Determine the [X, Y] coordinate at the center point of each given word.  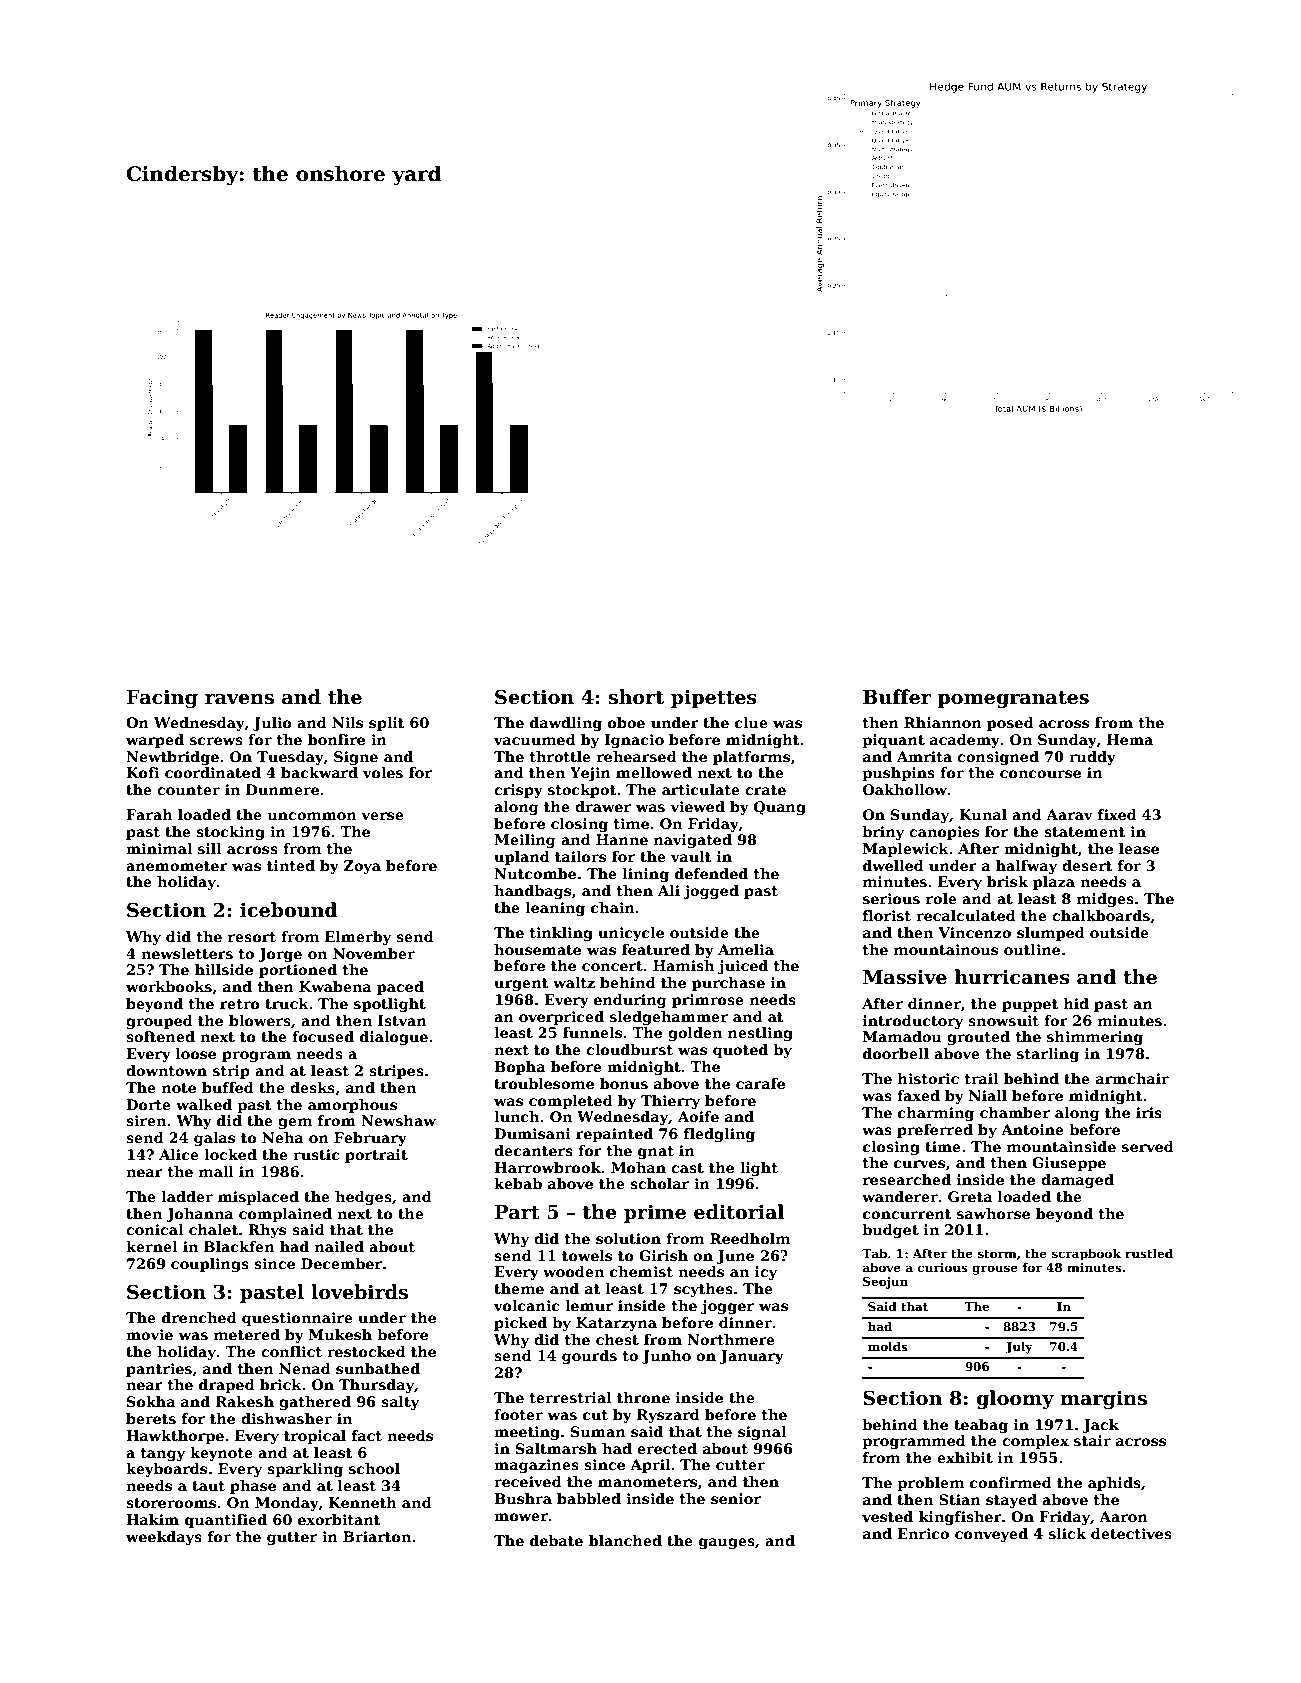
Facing [162, 699]
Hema [1130, 739]
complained [285, 1215]
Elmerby [358, 938]
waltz [574, 982]
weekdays [164, 1538]
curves [919, 1164]
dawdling [566, 724]
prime [655, 1214]
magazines [536, 1466]
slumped [1051, 934]
